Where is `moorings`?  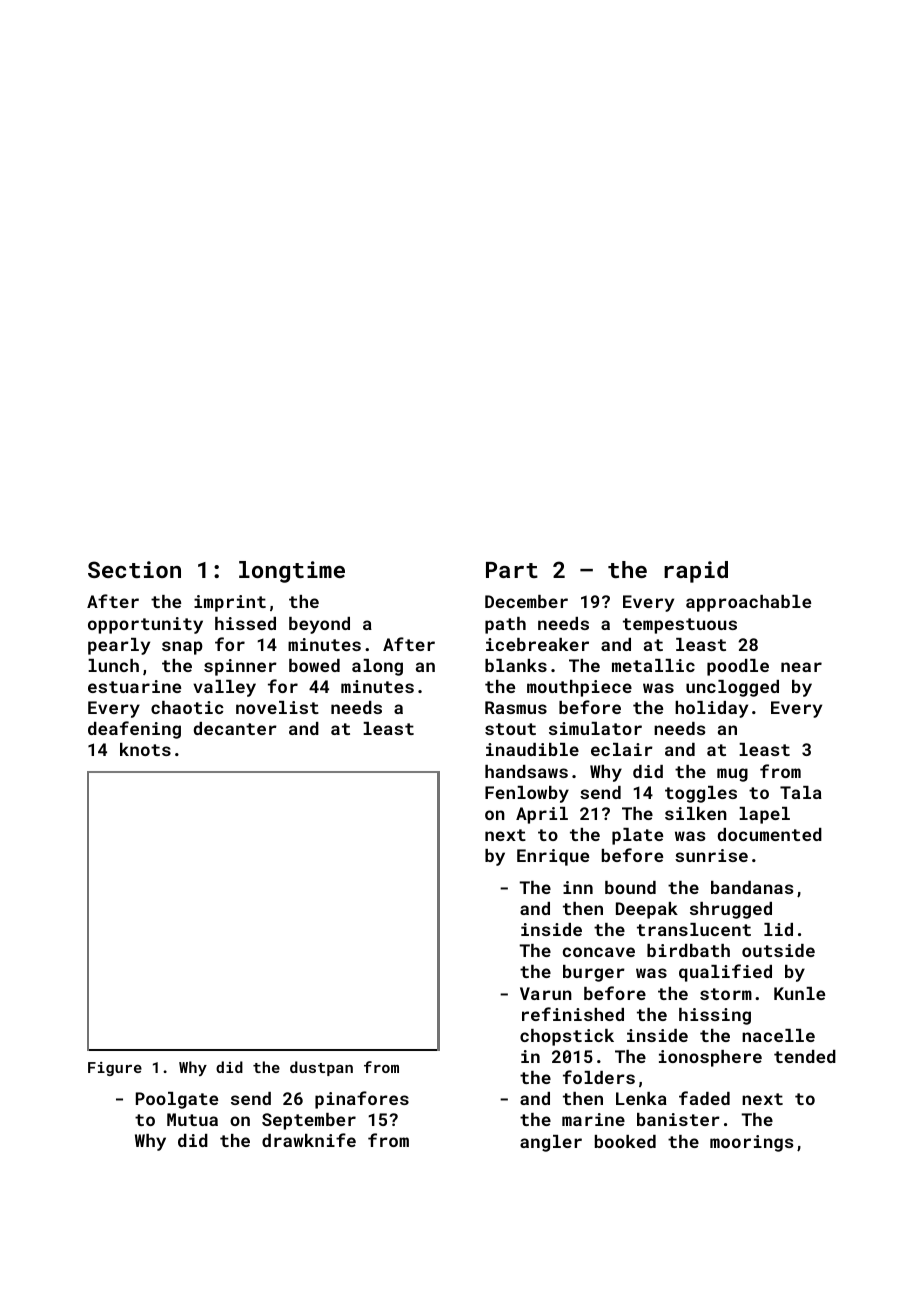
moorings is located at coordinates (752, 1143).
